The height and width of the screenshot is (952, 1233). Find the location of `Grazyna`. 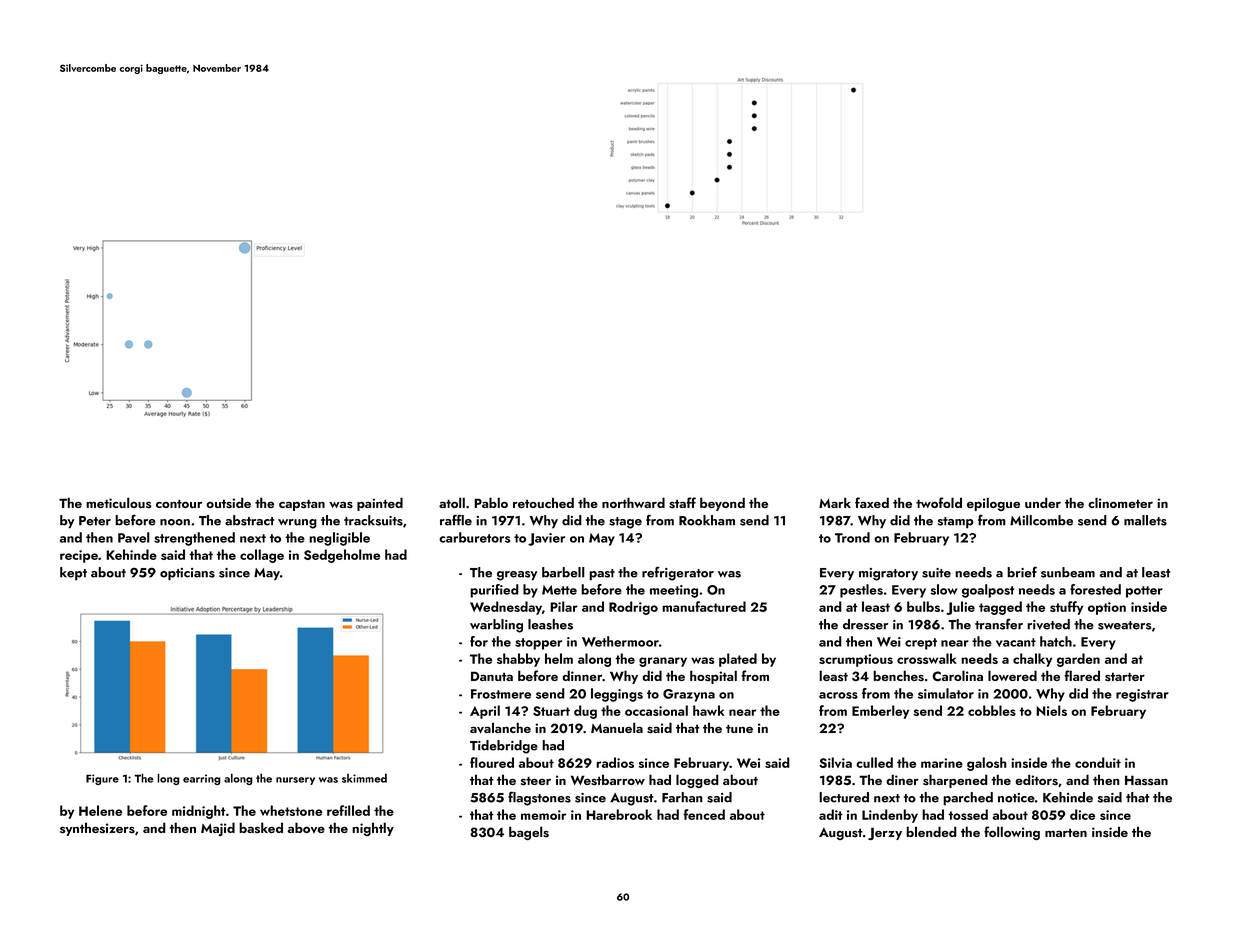

Grazyna is located at coordinates (689, 695).
